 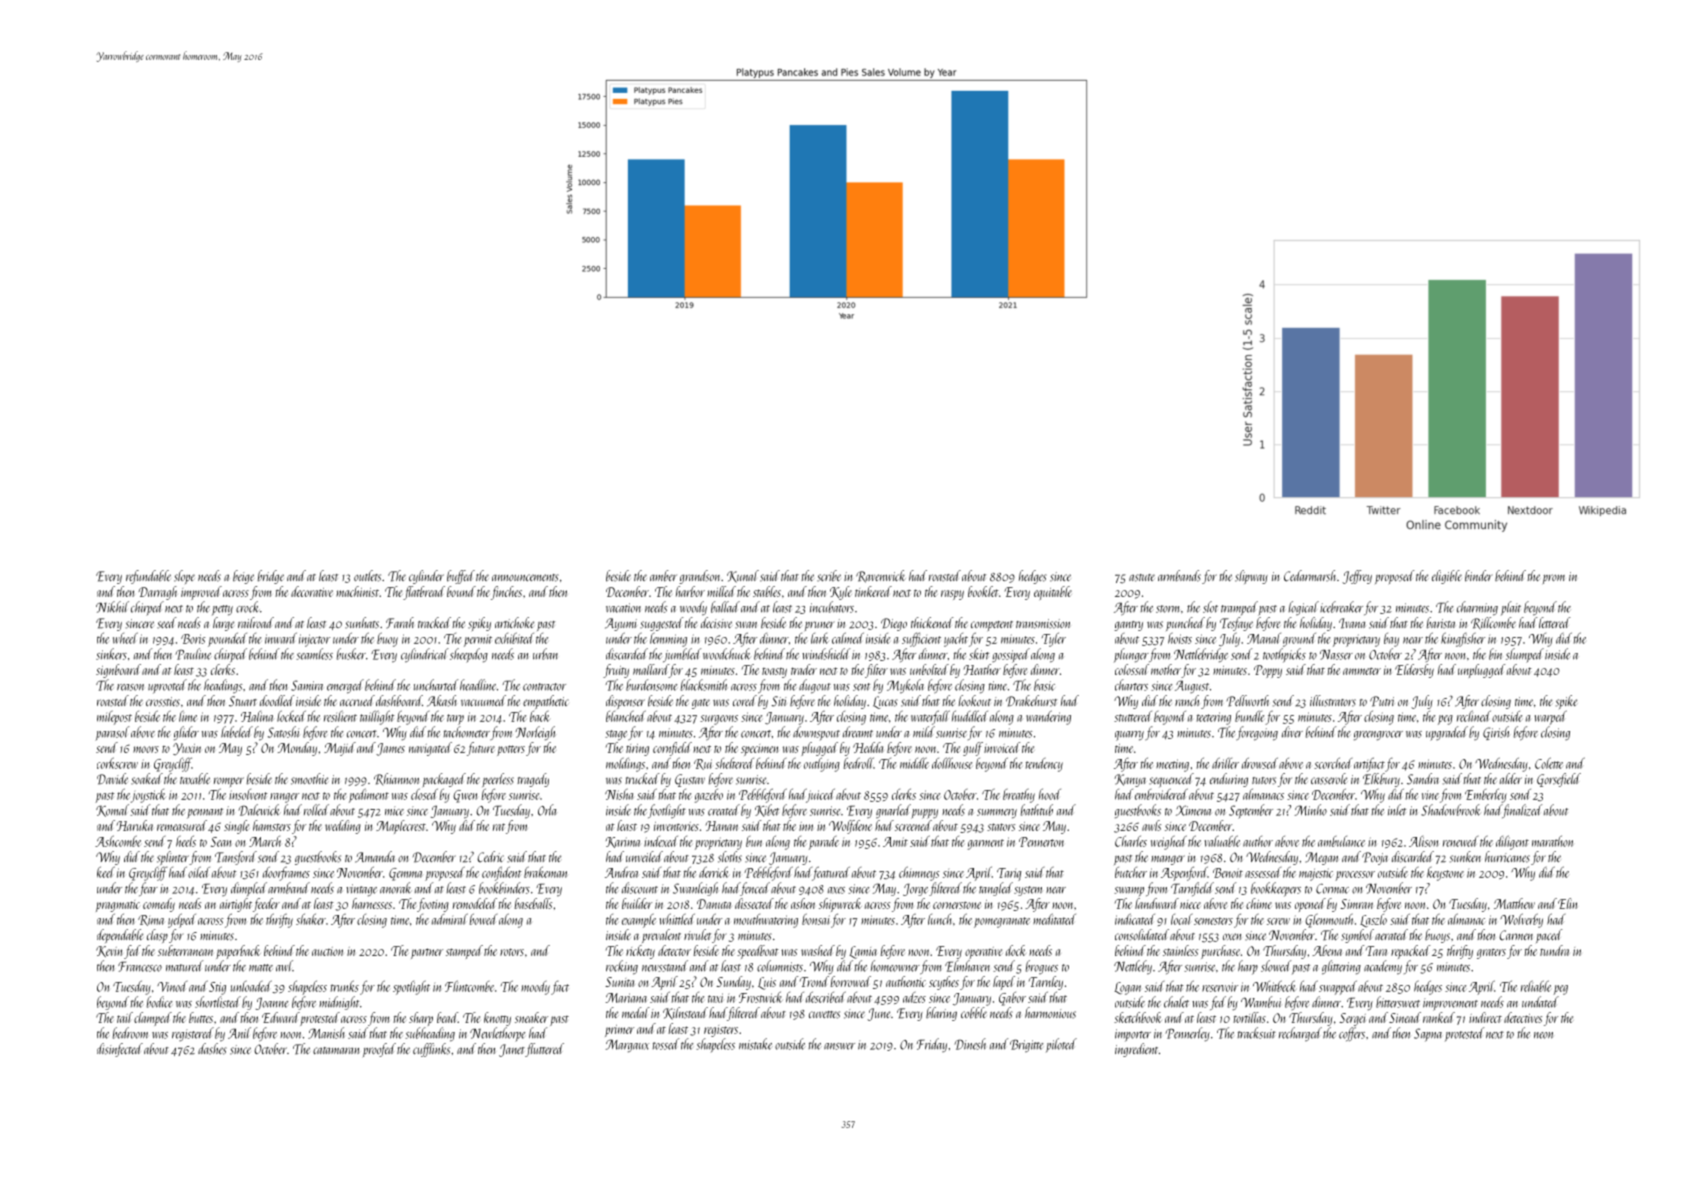 What do you see at coordinates (1310, 576) in the screenshot?
I see `Cedarmarsh` at bounding box center [1310, 576].
